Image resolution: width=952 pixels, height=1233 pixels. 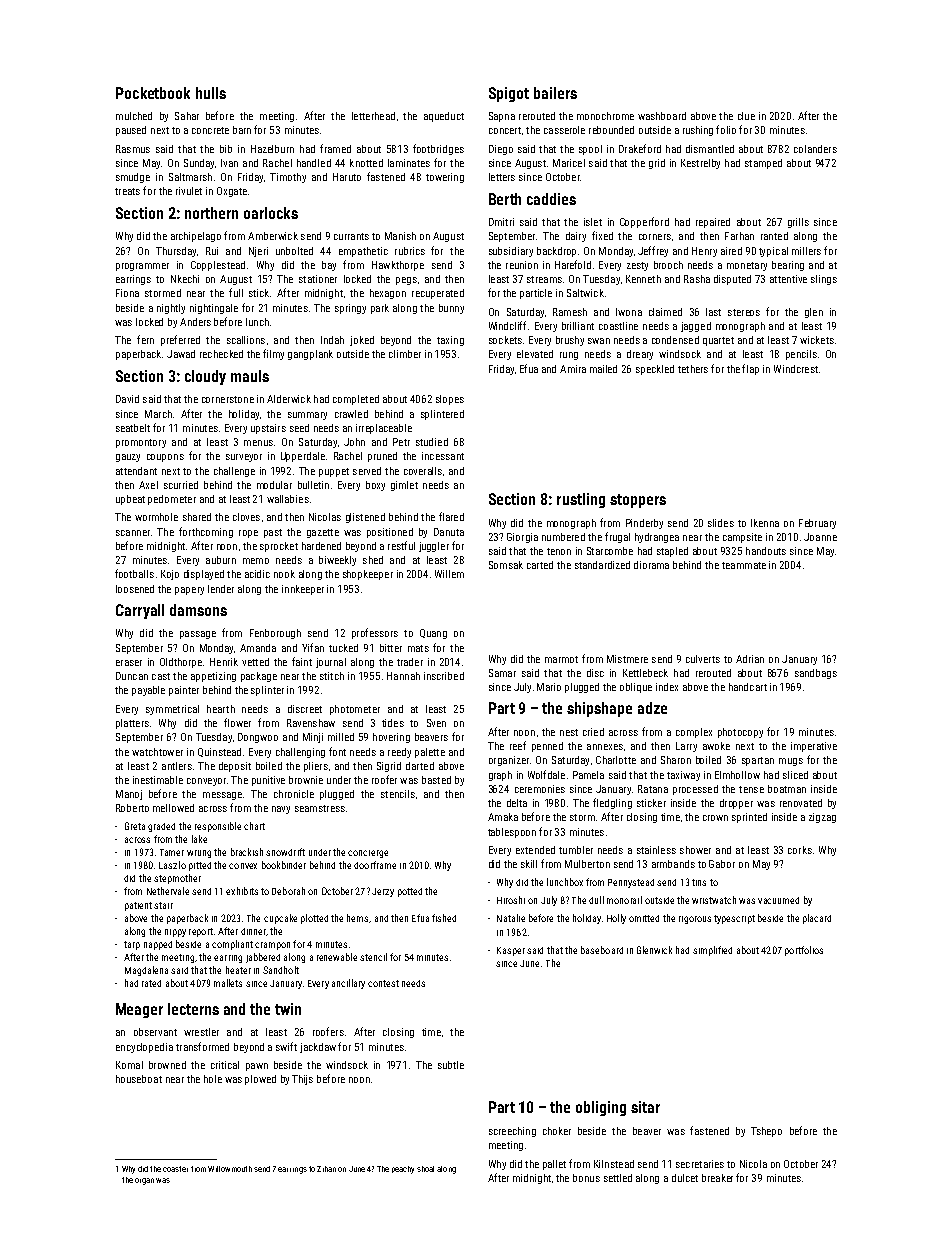 I want to click on placard, so click(x=817, y=919).
